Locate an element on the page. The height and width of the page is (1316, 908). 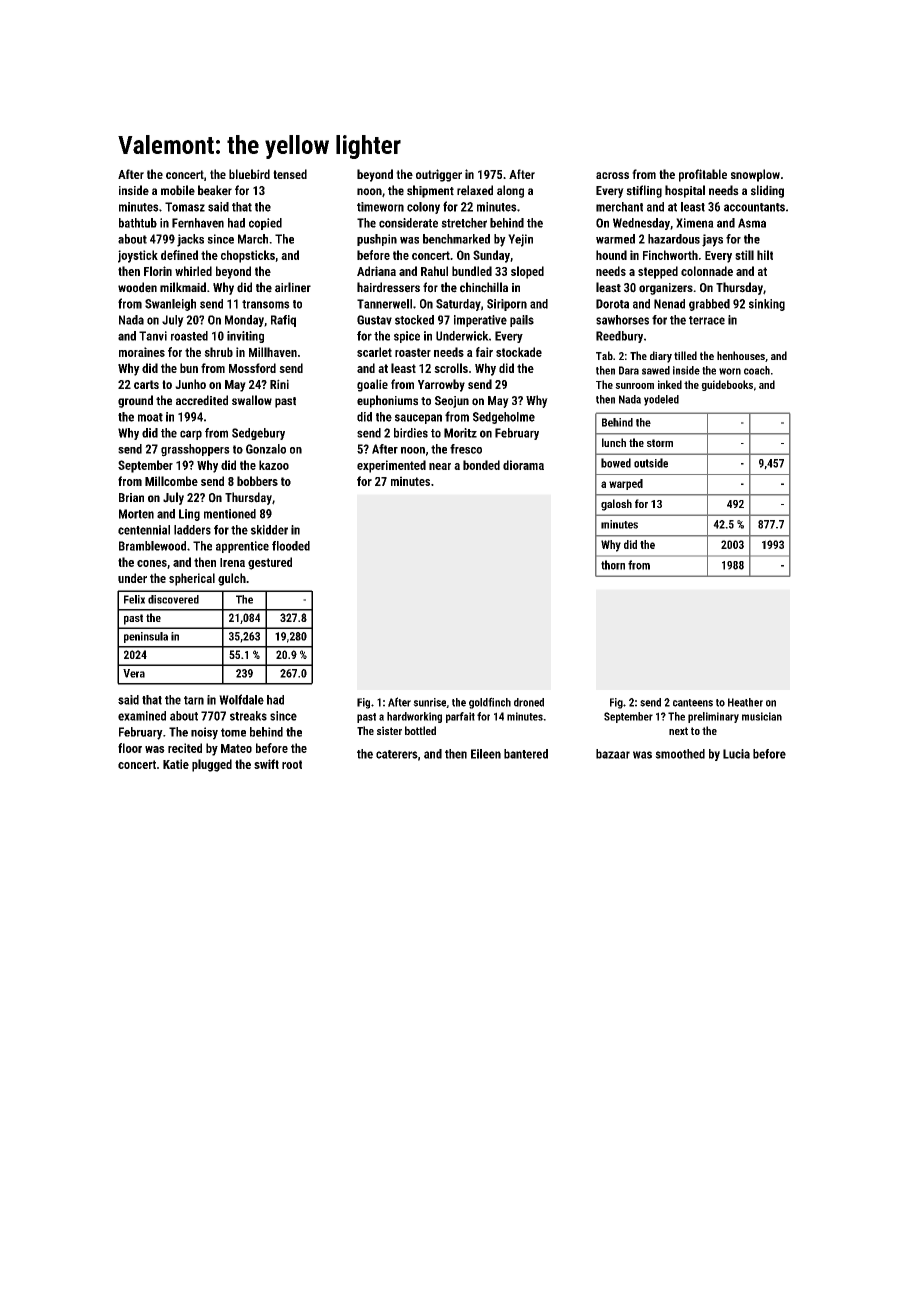
flooded is located at coordinates (291, 546).
